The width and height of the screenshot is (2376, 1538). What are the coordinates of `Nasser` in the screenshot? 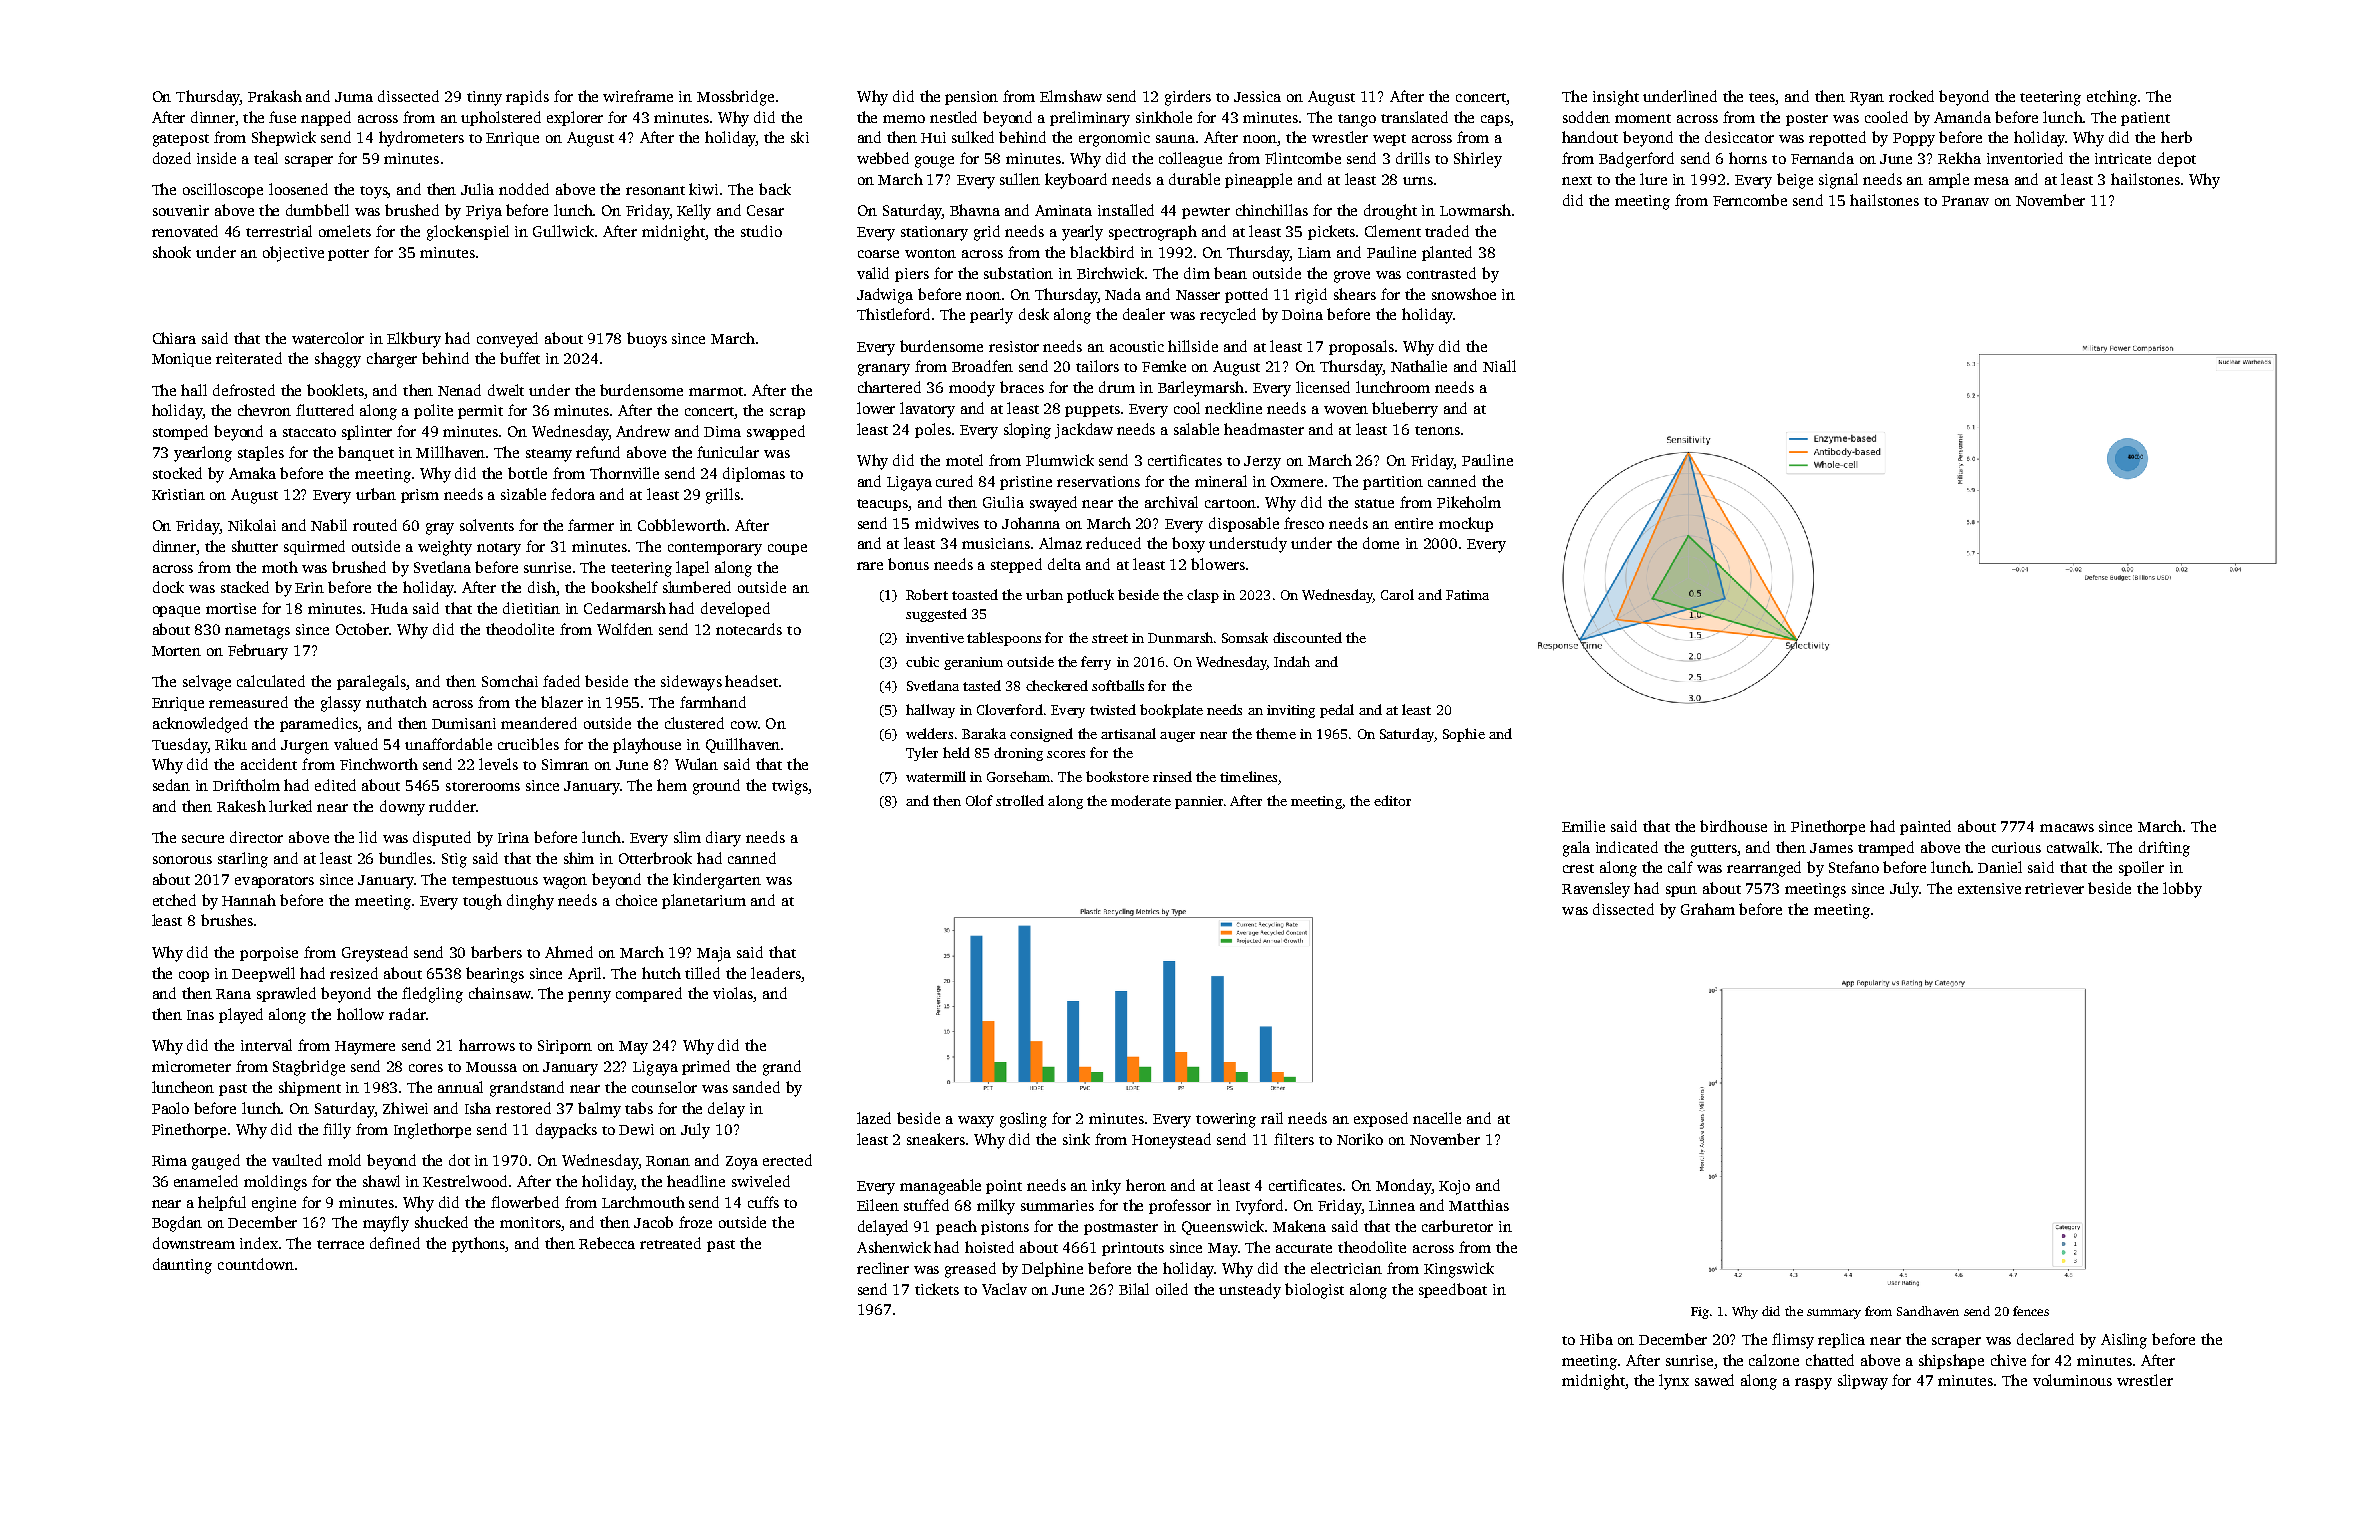 It's located at (1198, 295).
